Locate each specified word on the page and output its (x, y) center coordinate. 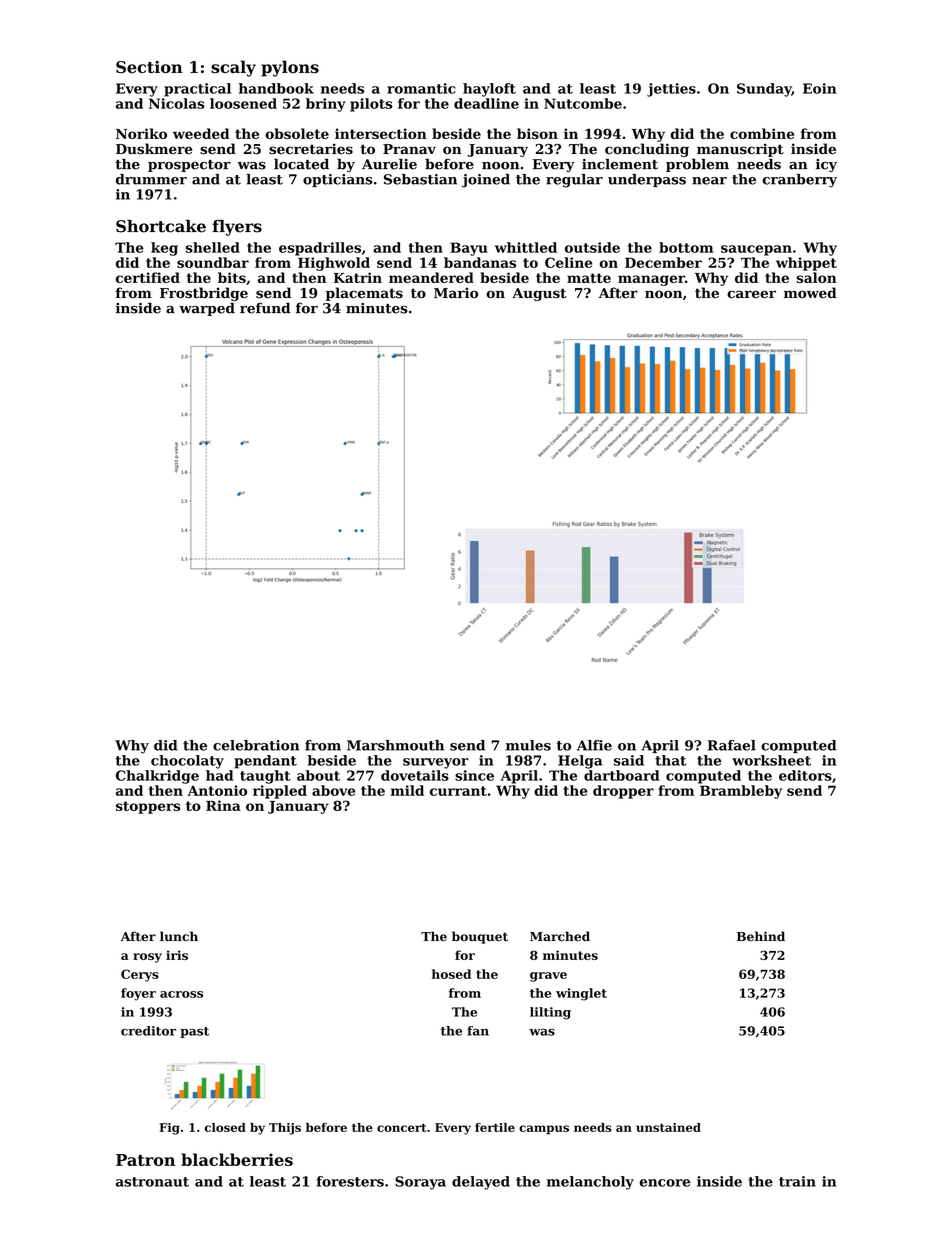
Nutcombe (583, 103)
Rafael (732, 745)
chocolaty (187, 762)
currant (458, 791)
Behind (761, 936)
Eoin (819, 88)
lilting (550, 1013)
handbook (276, 88)
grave (548, 977)
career (751, 294)
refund (265, 308)
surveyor (436, 763)
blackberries (237, 1159)
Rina (223, 805)
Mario (456, 293)
